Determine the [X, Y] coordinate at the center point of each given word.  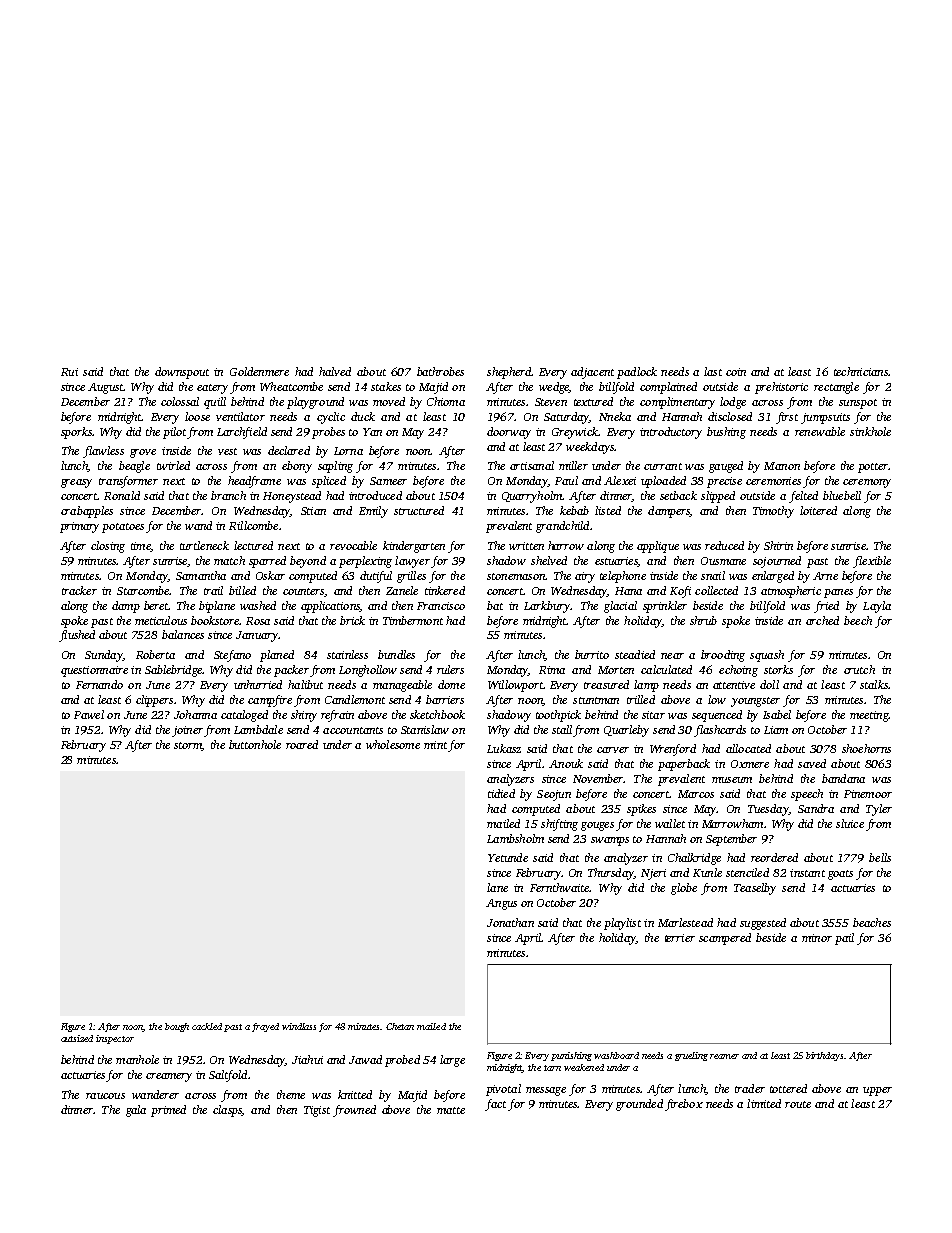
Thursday [611, 874]
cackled [207, 1026]
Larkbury [547, 607]
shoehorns [866, 748]
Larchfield [242, 433]
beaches [872, 922]
